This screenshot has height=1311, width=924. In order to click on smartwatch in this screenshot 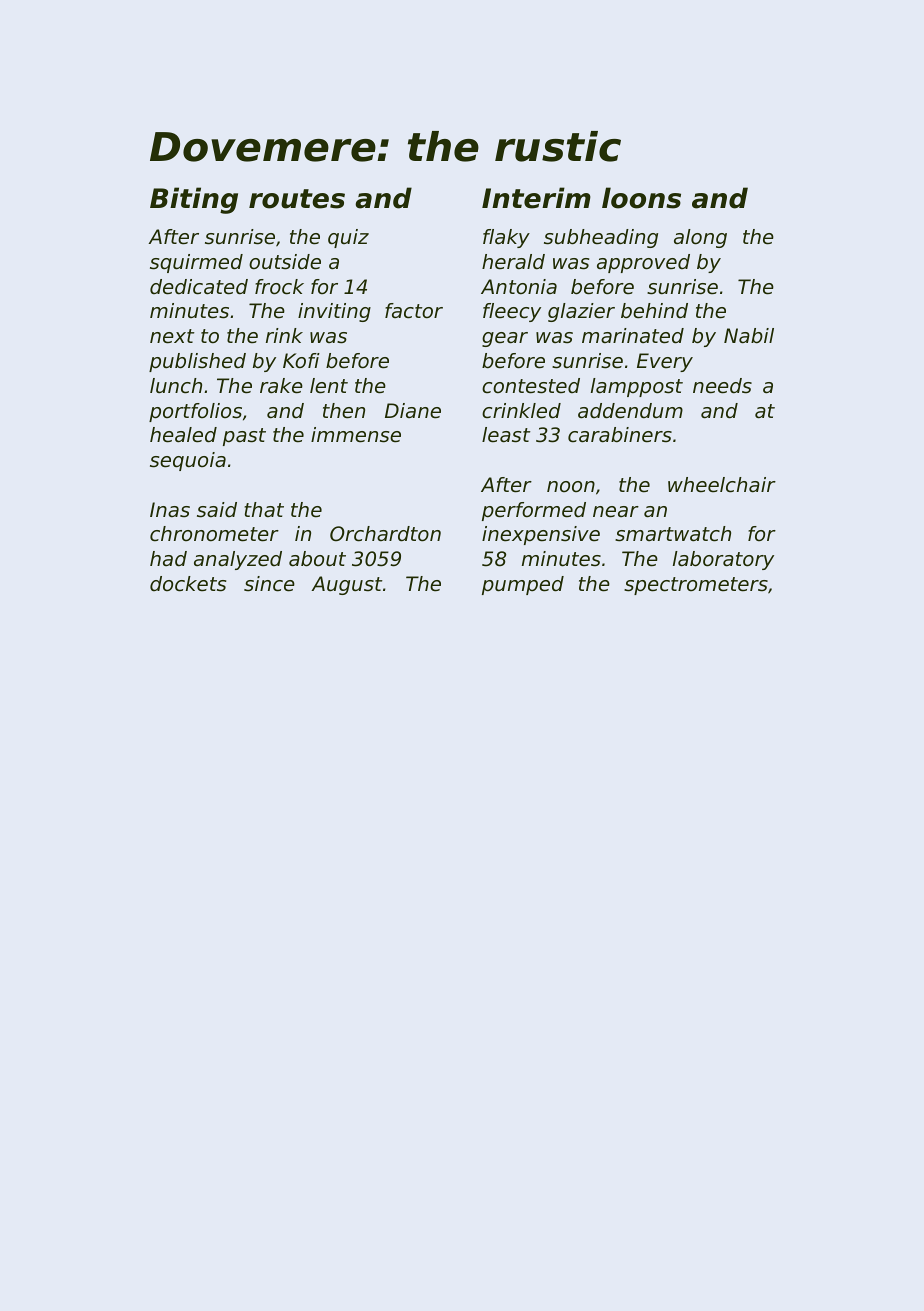, I will do `click(673, 534)`.
